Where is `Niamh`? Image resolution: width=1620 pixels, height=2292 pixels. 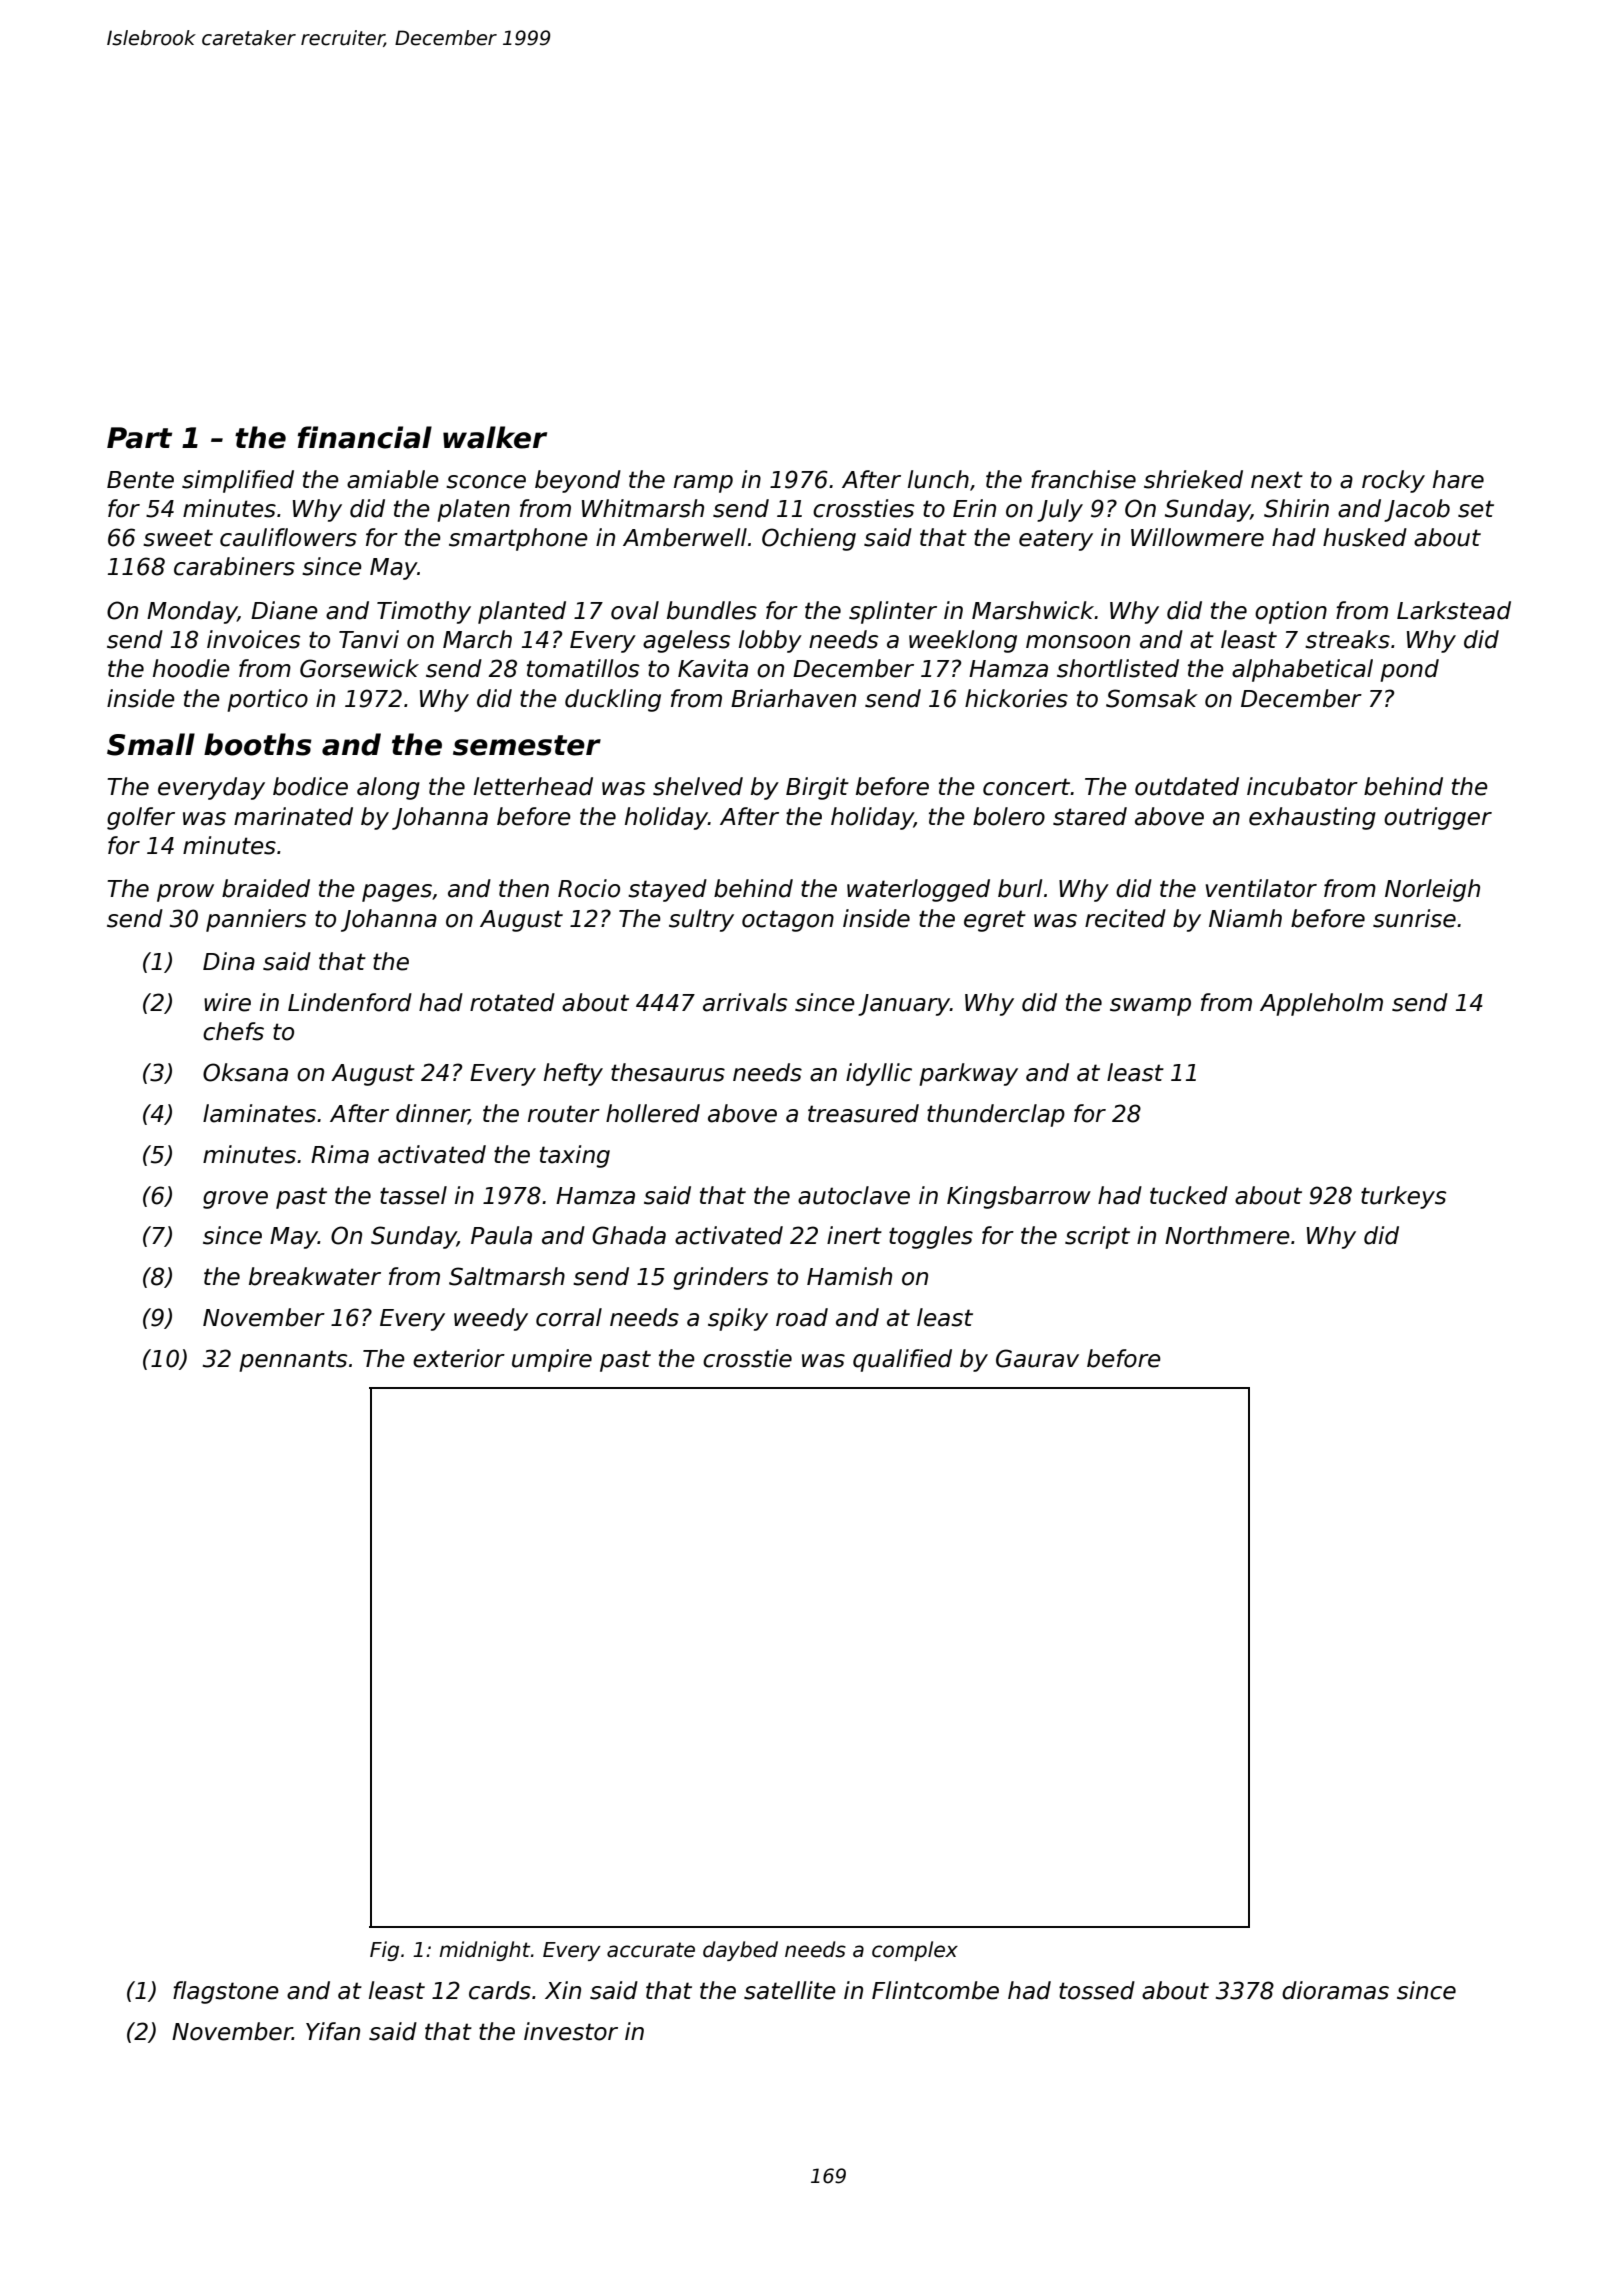 Niamh is located at coordinates (1245, 918).
